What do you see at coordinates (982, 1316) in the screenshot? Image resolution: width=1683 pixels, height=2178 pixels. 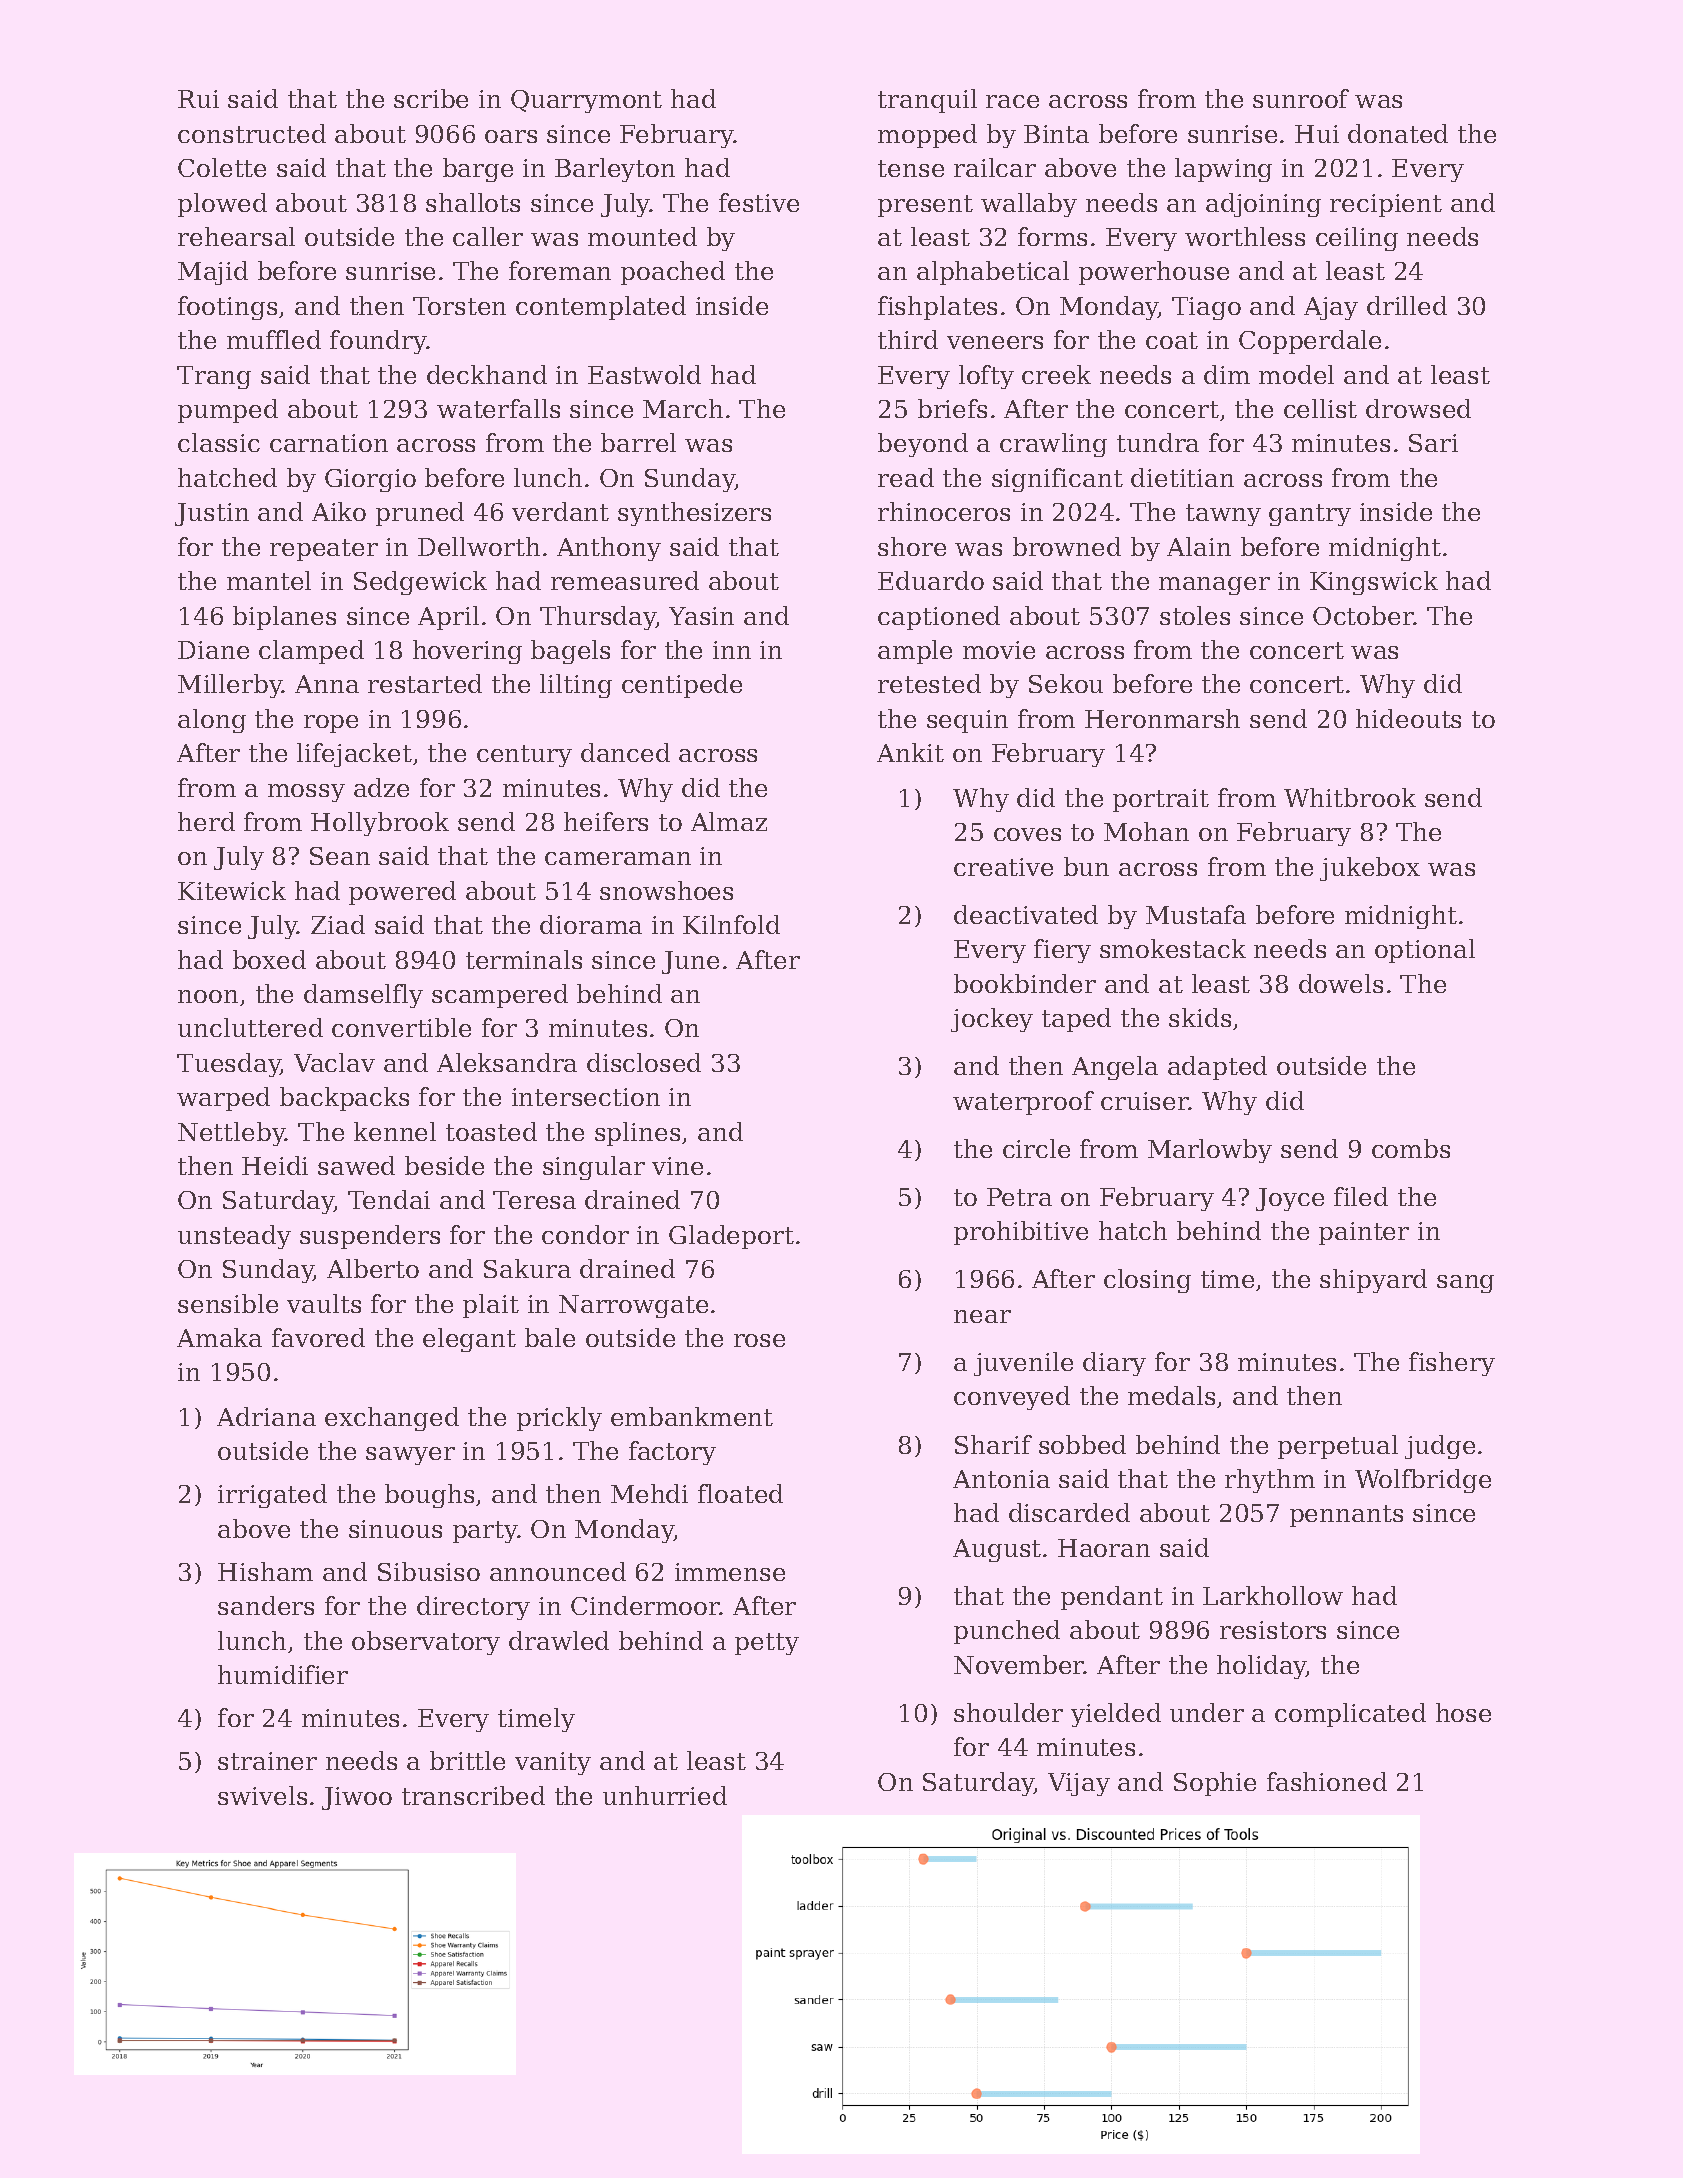 I see `near` at bounding box center [982, 1316].
